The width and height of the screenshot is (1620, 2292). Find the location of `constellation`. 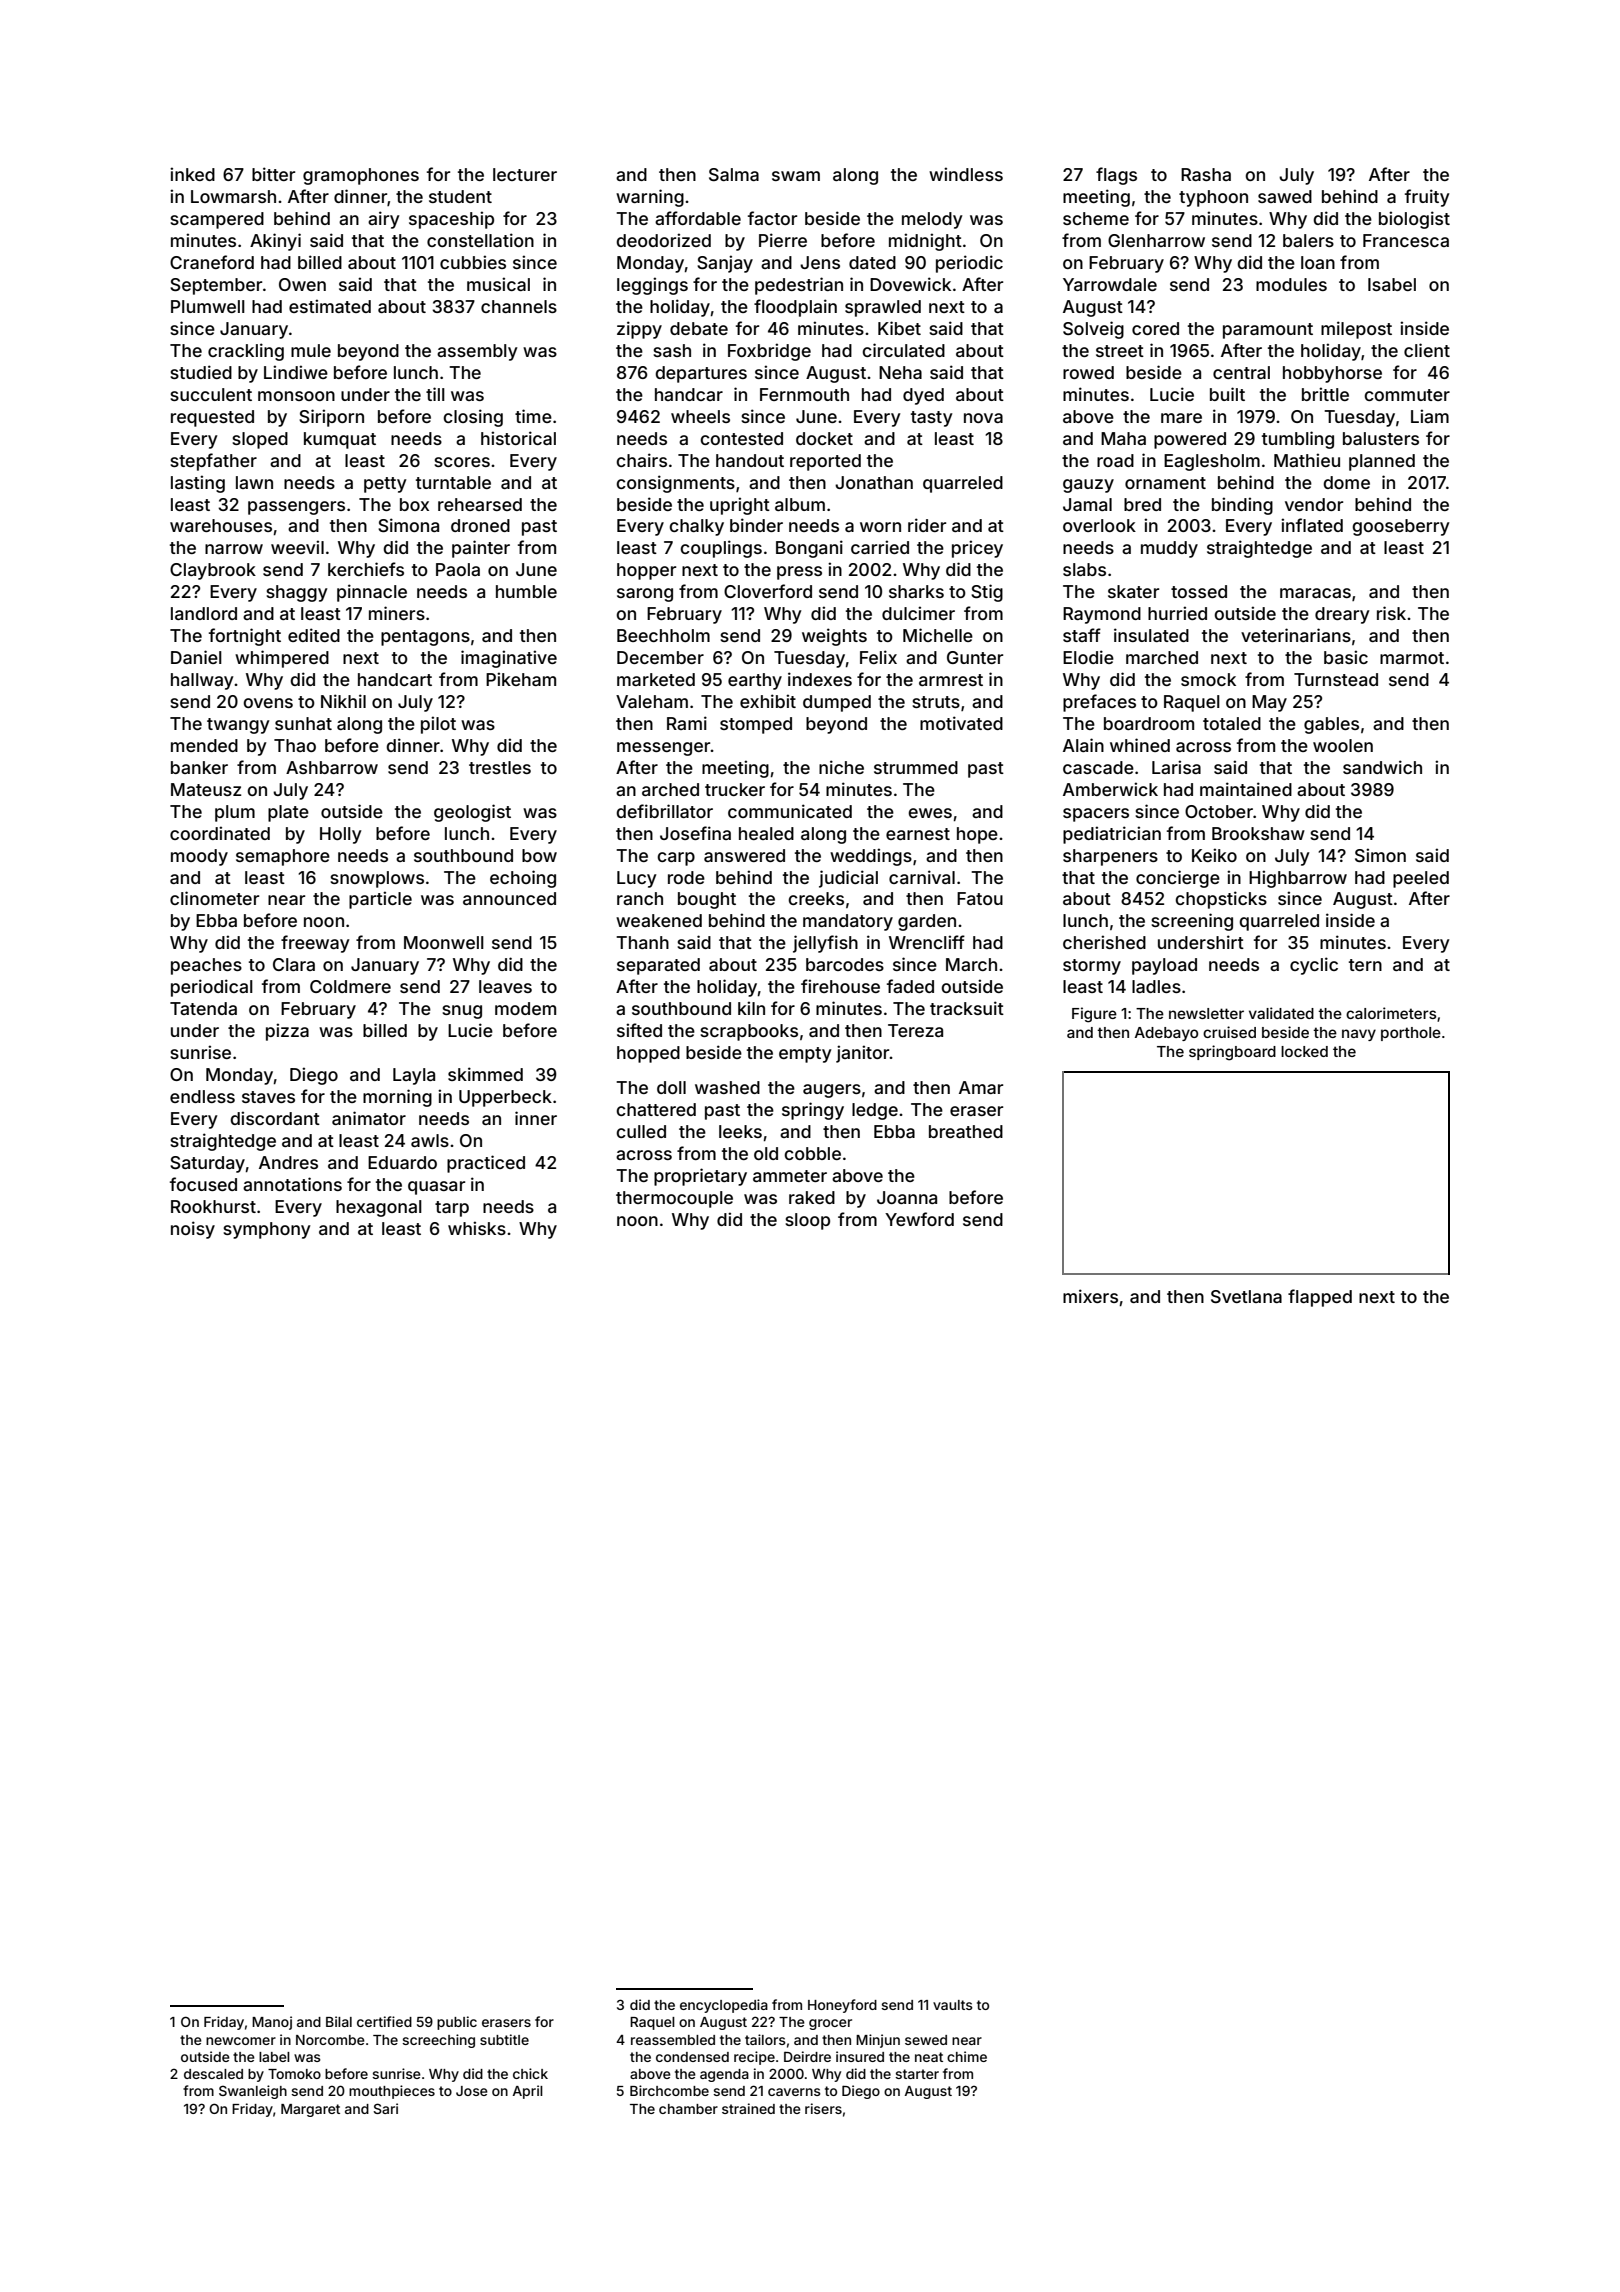

constellation is located at coordinates (480, 240).
